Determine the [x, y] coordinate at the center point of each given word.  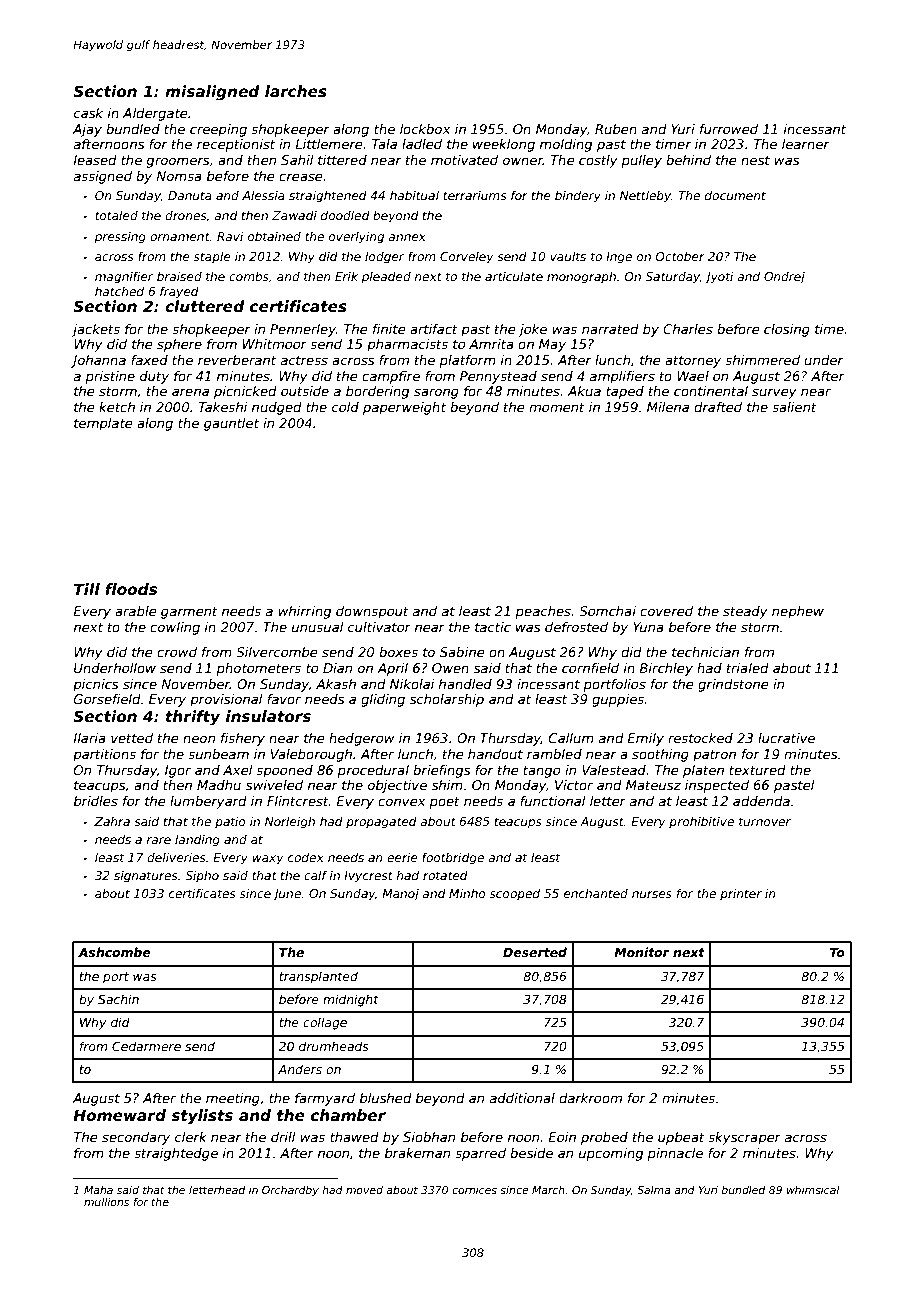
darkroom [590, 1098]
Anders [300, 1069]
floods [131, 589]
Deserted [535, 952]
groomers [178, 162]
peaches [543, 612]
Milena [668, 407]
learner [806, 144]
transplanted [318, 977]
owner [523, 161]
